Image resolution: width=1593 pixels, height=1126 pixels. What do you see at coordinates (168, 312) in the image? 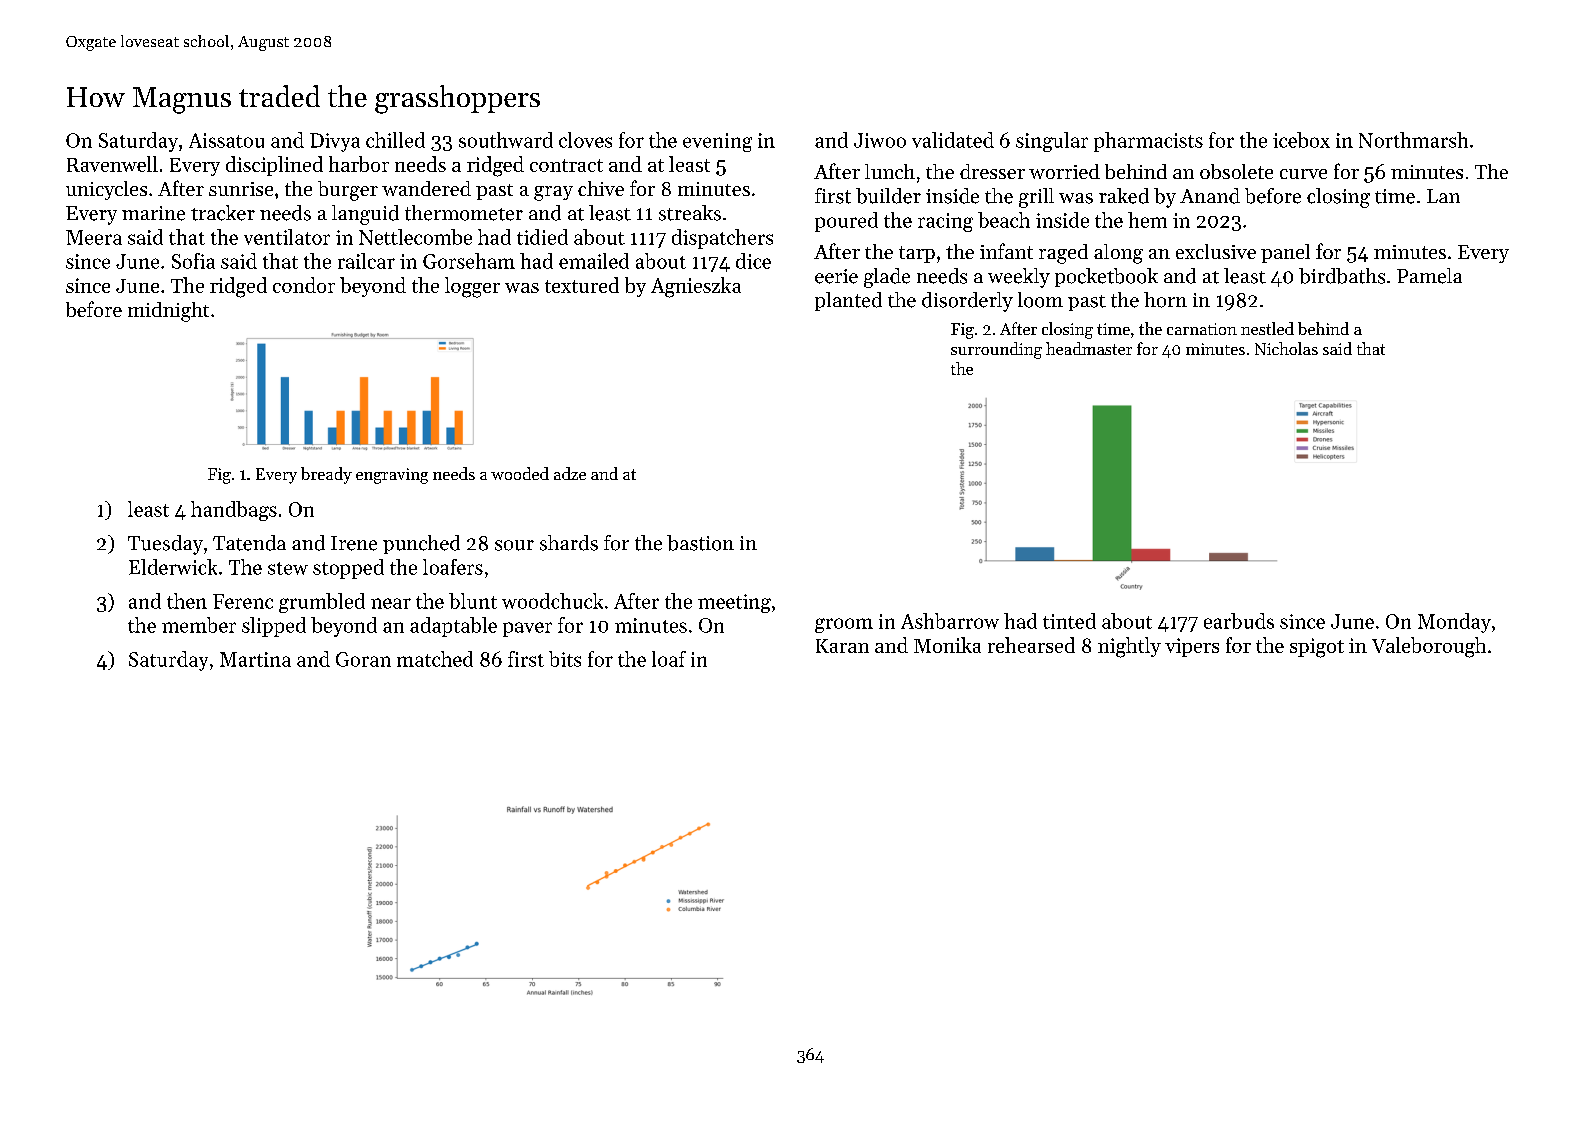
I see `midnight` at bounding box center [168, 312].
